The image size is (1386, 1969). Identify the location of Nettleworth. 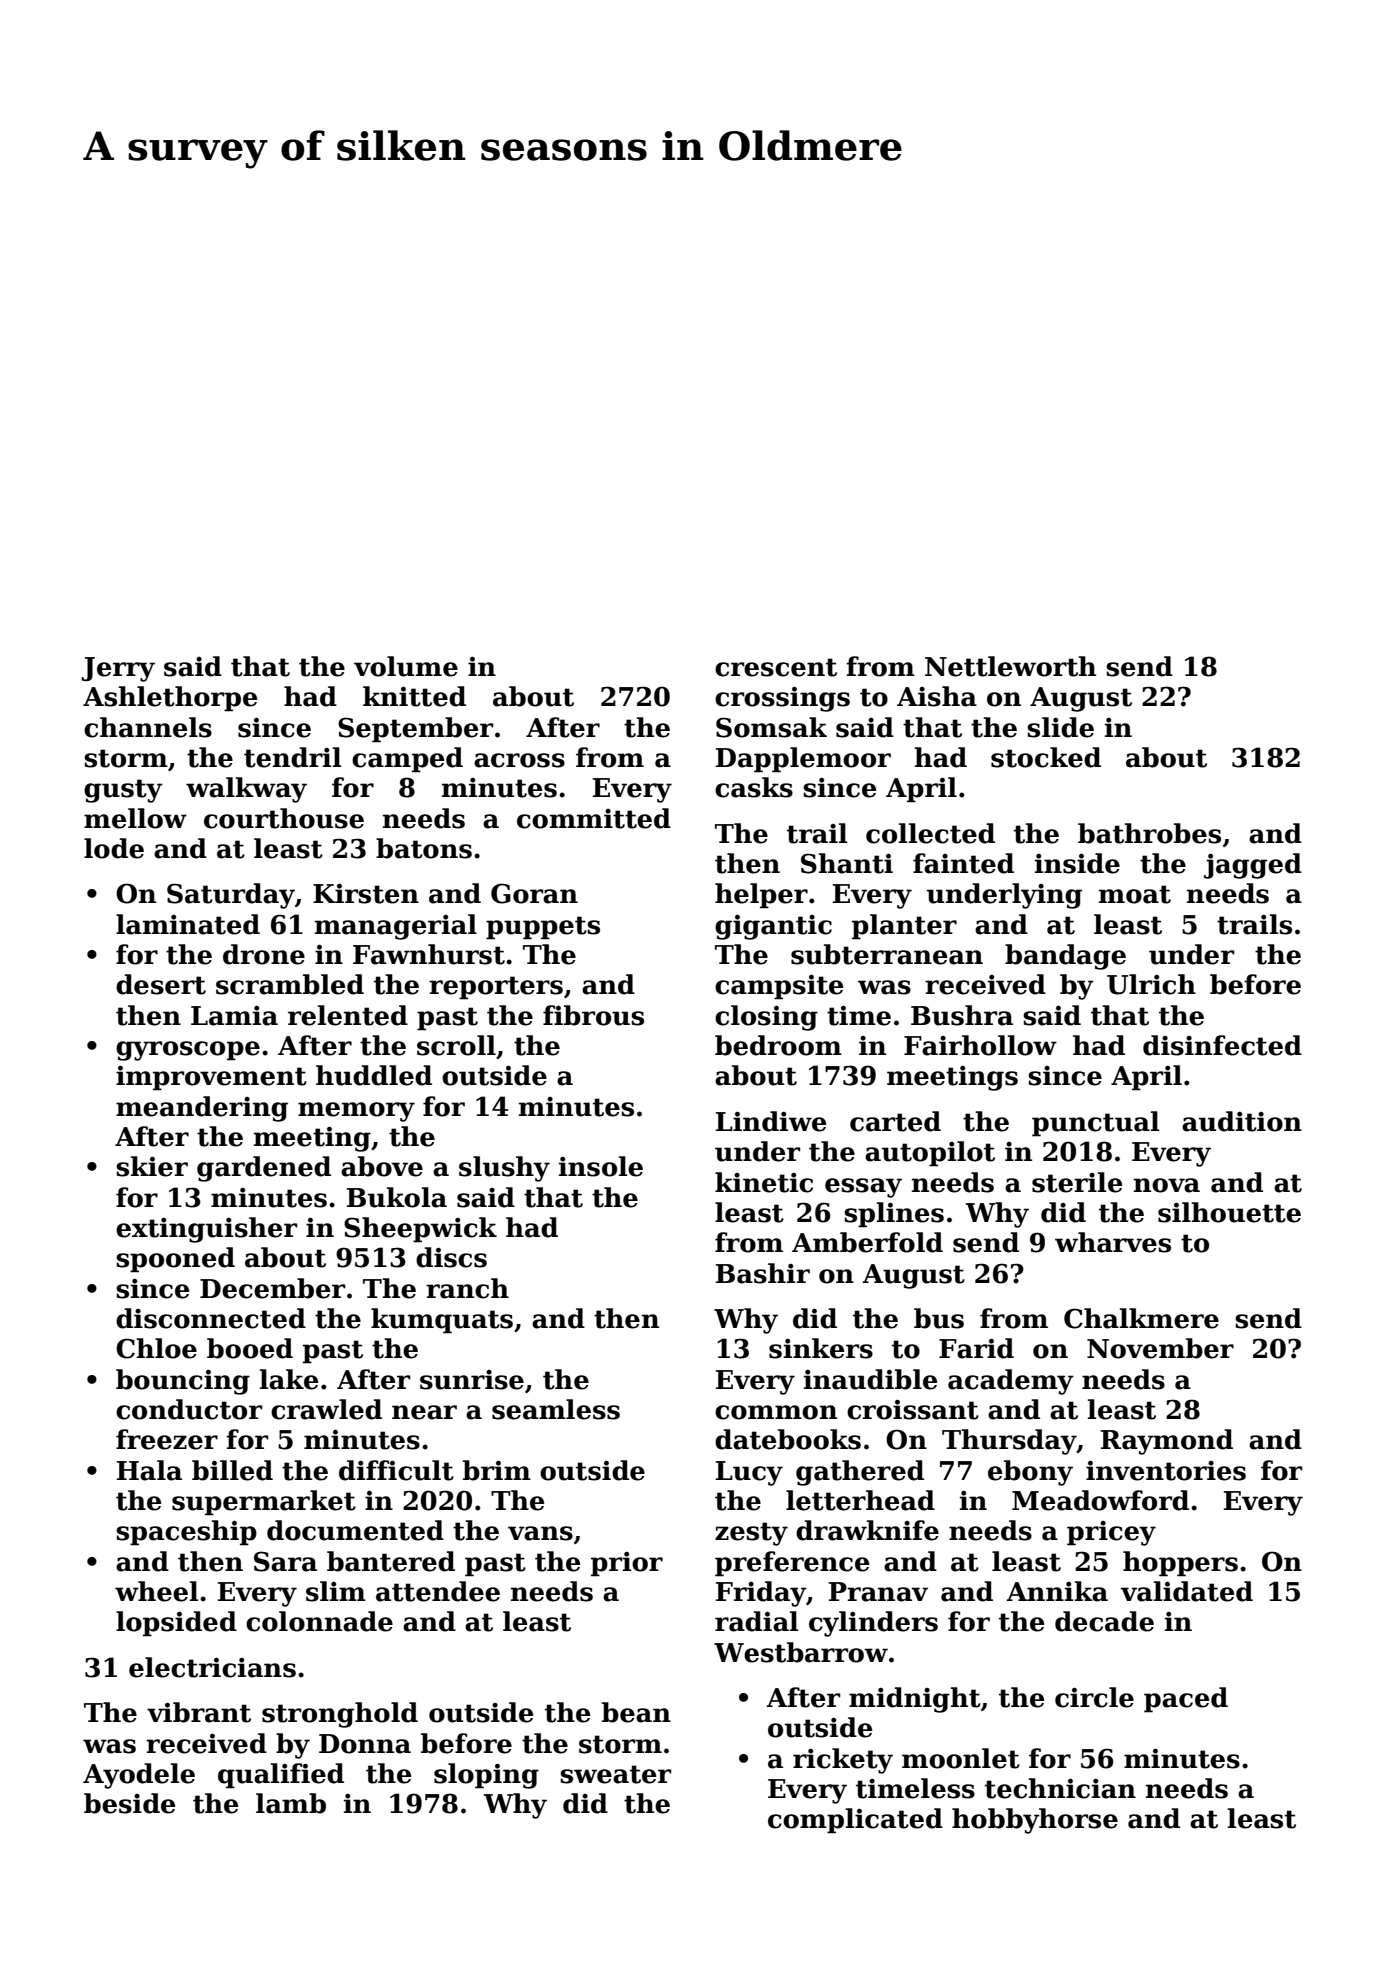
(1010, 666).
